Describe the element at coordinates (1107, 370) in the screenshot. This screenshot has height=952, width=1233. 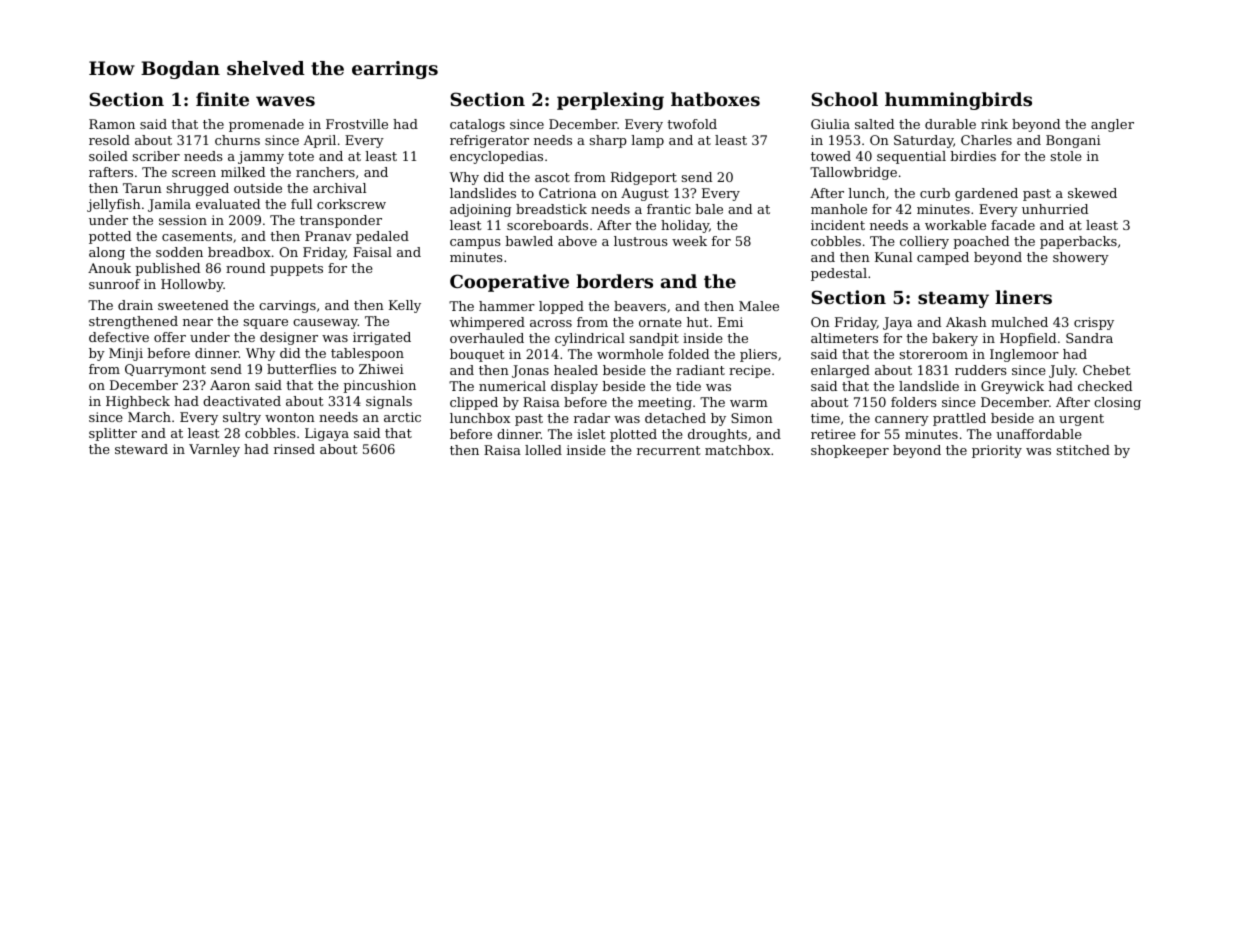
I see `Chebet` at that location.
